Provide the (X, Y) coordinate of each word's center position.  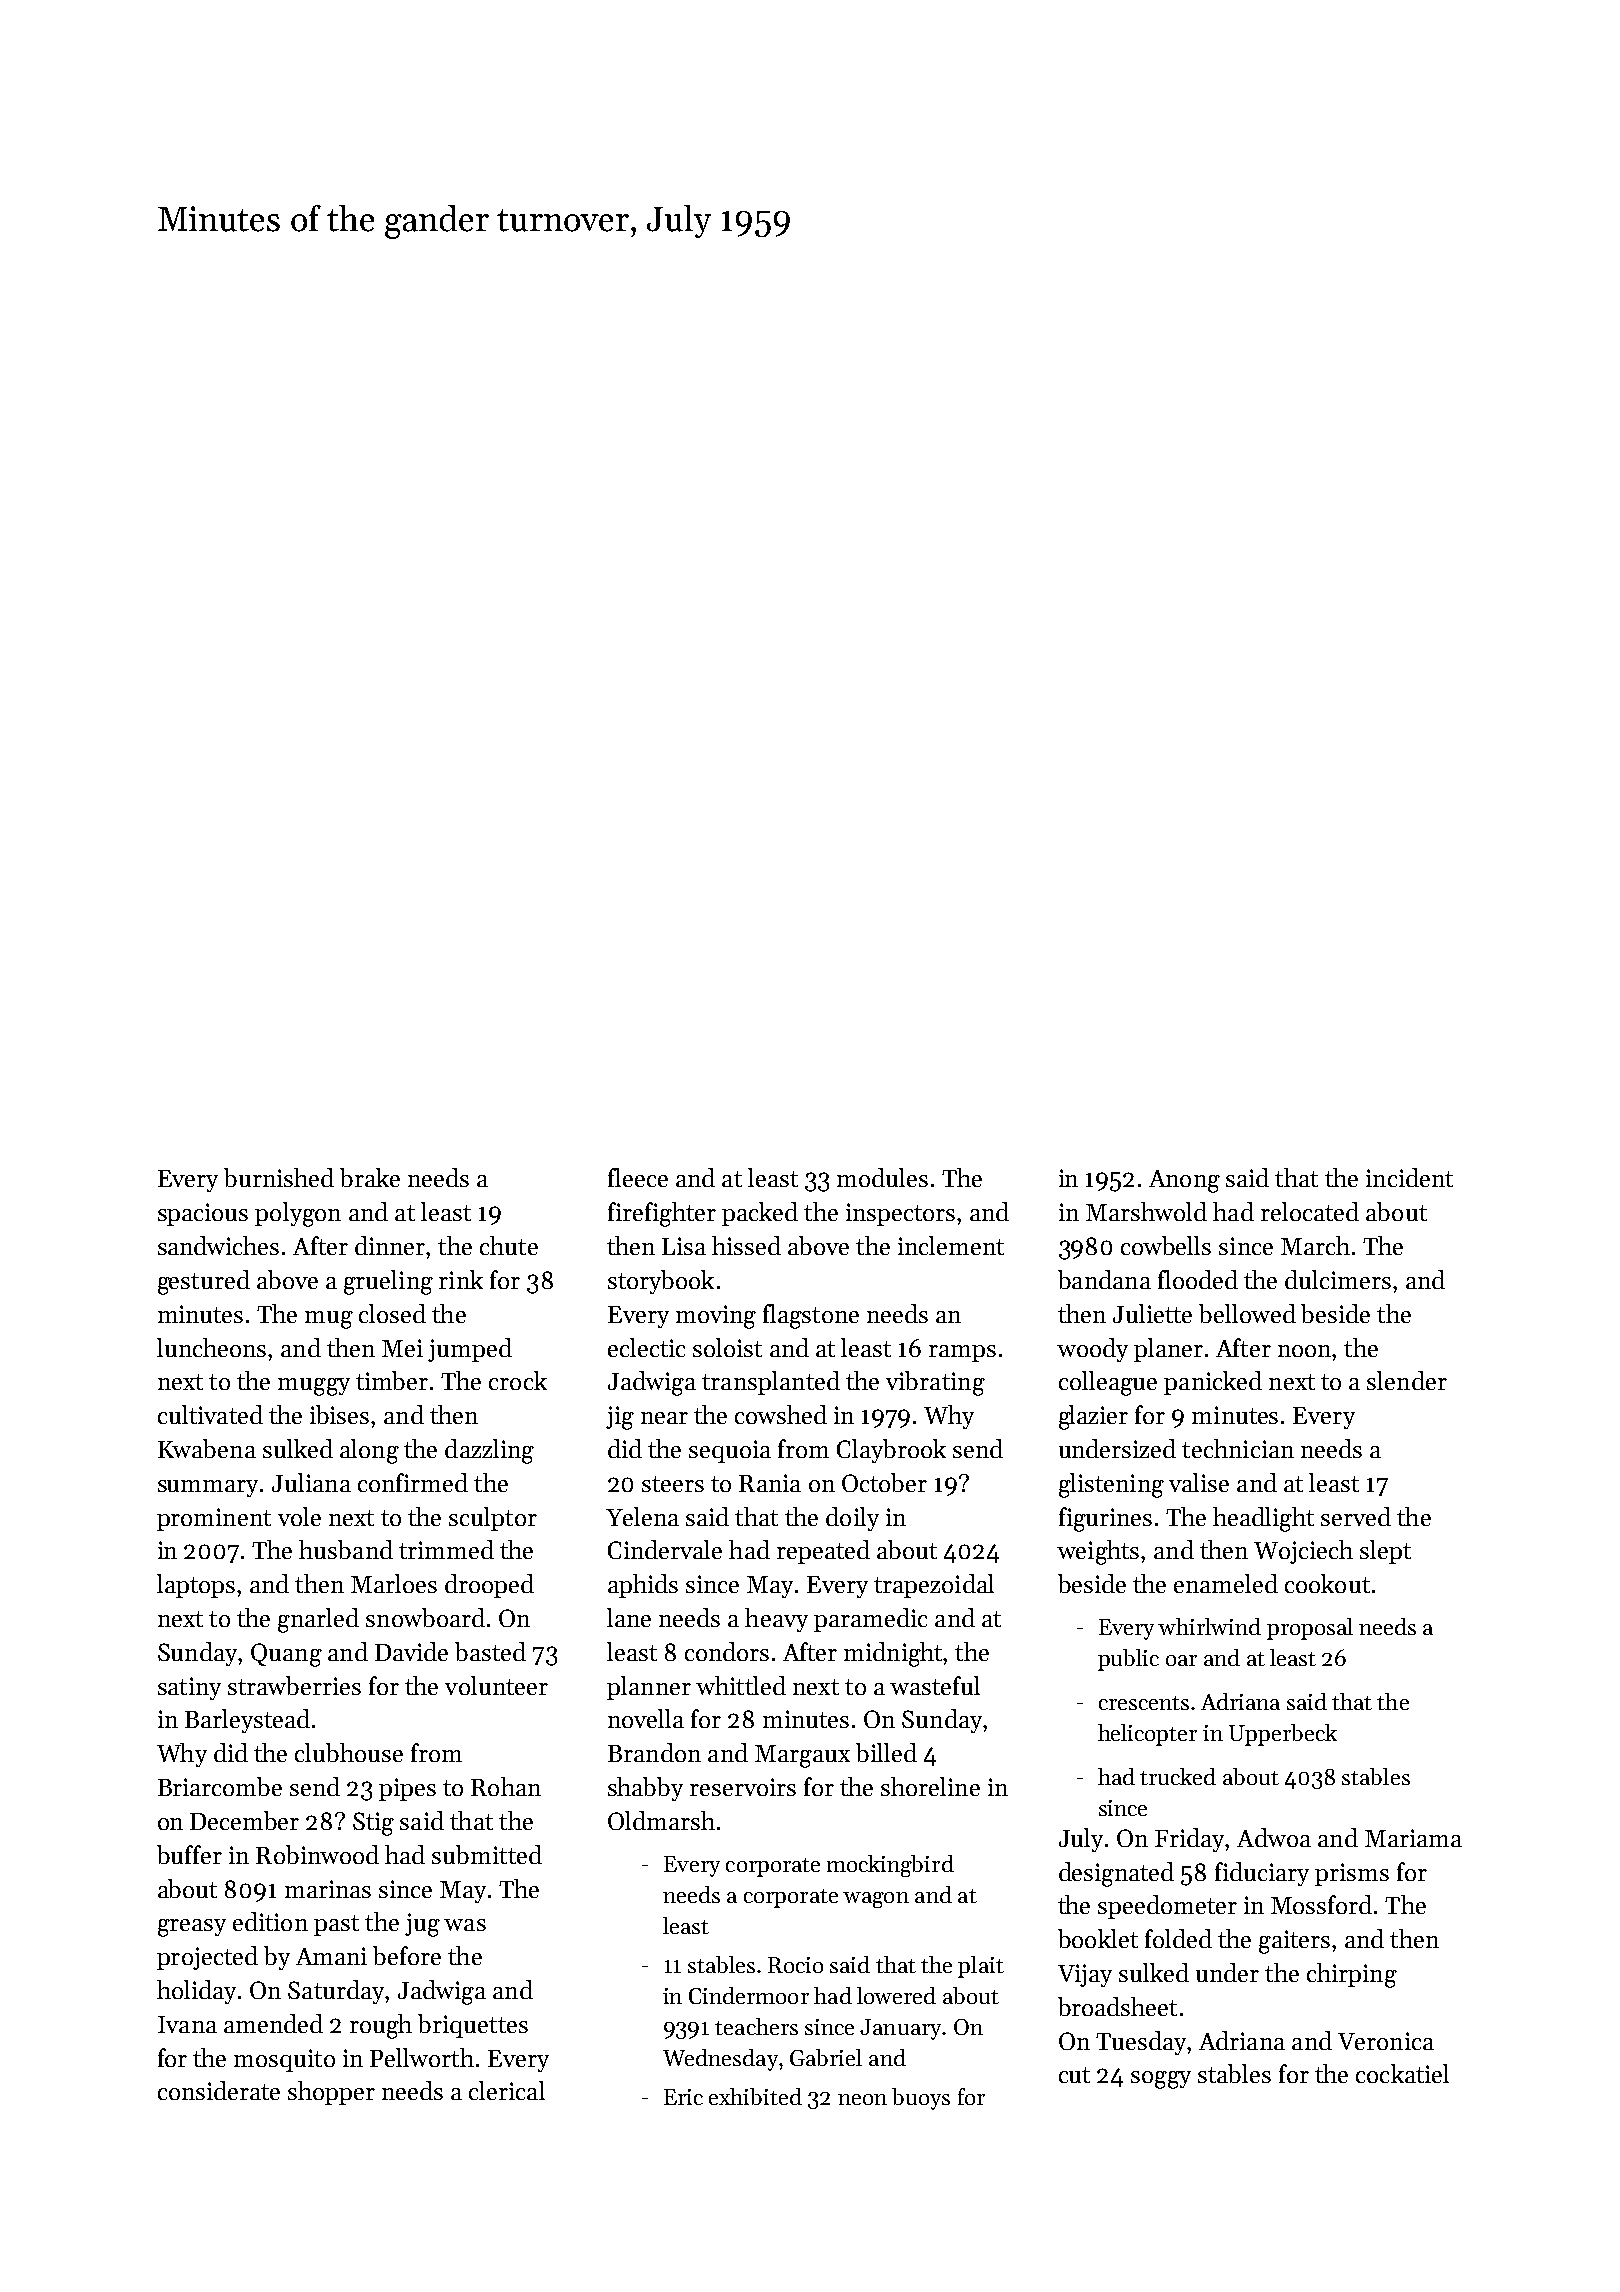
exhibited (755, 2096)
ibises (339, 1414)
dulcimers (1338, 1279)
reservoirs (743, 1787)
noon (1305, 1351)
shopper (331, 2093)
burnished (279, 1177)
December (244, 1820)
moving (716, 1317)
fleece (638, 1177)
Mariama (1413, 1838)
